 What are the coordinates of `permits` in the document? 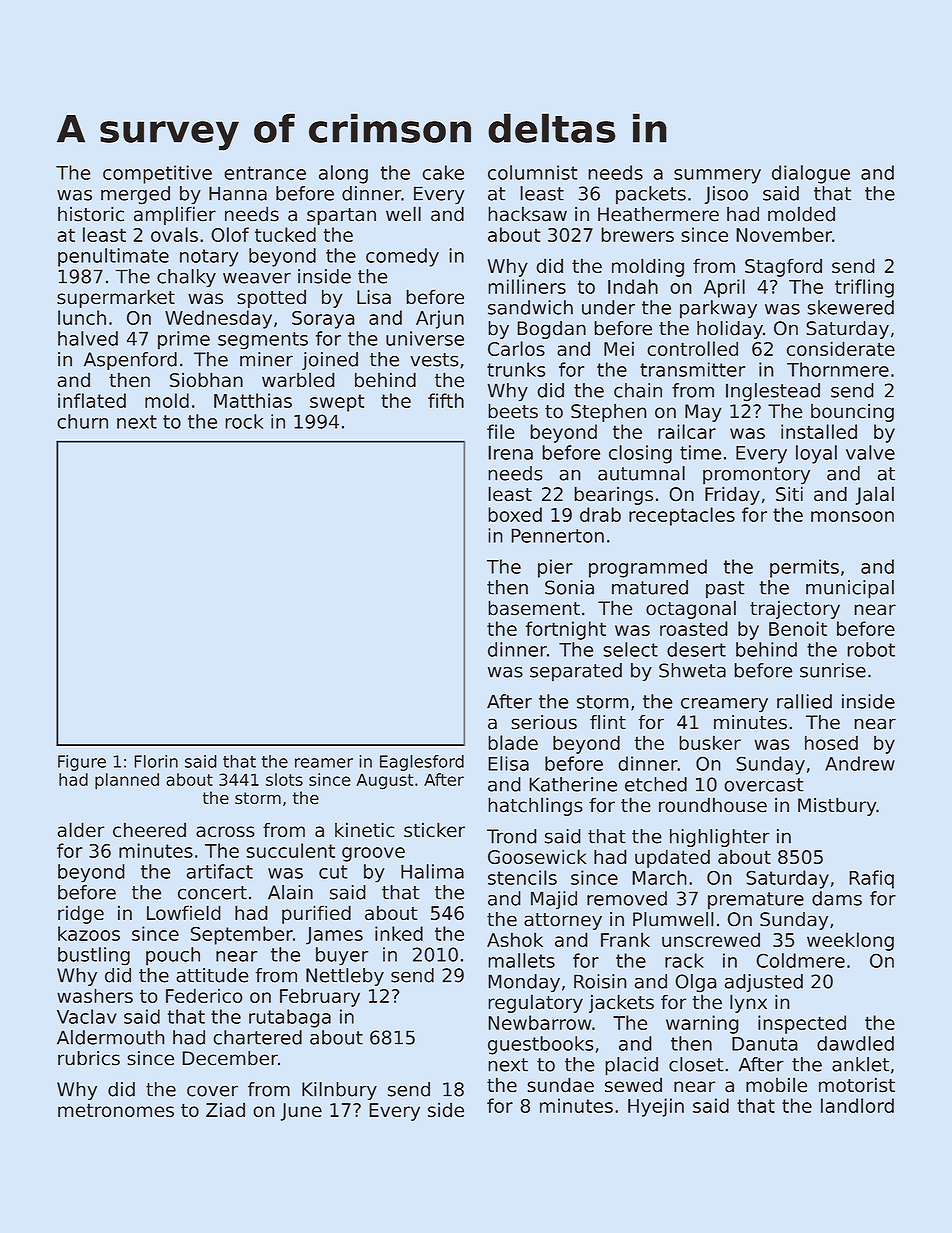 It's located at (804, 568).
